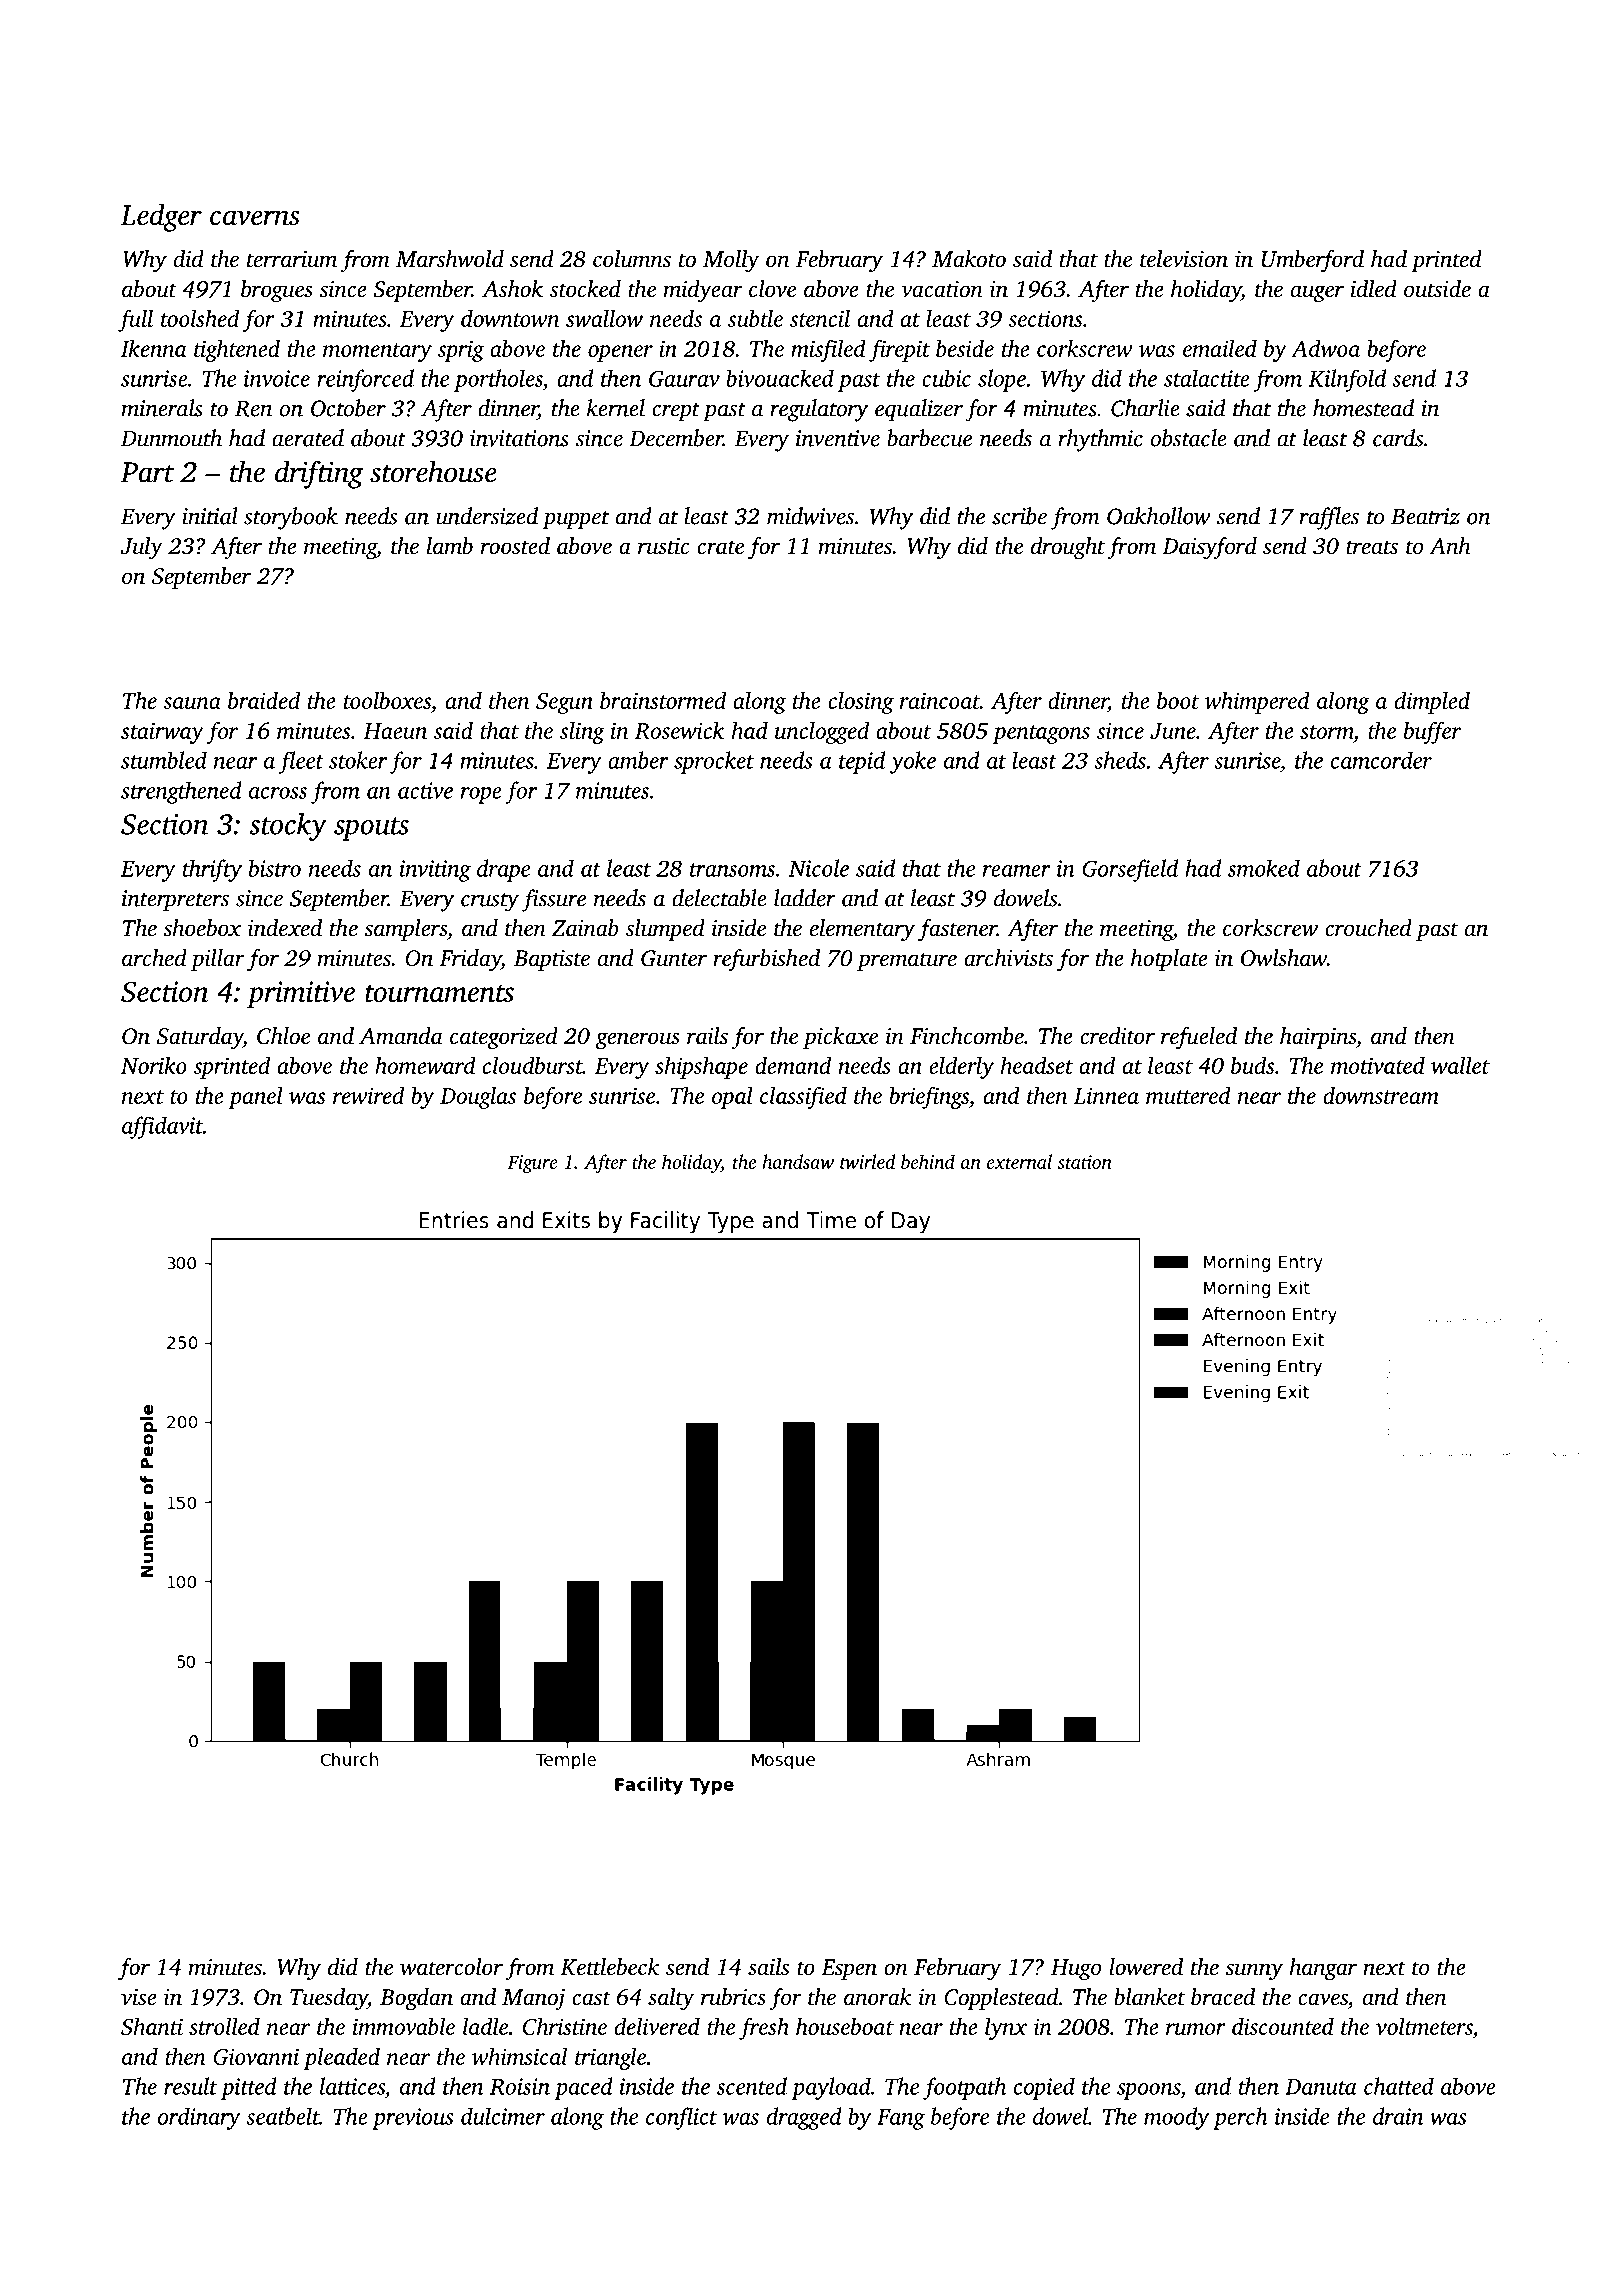 This screenshot has height=2292, width=1620. What do you see at coordinates (1313, 261) in the screenshot?
I see `Umberford` at bounding box center [1313, 261].
